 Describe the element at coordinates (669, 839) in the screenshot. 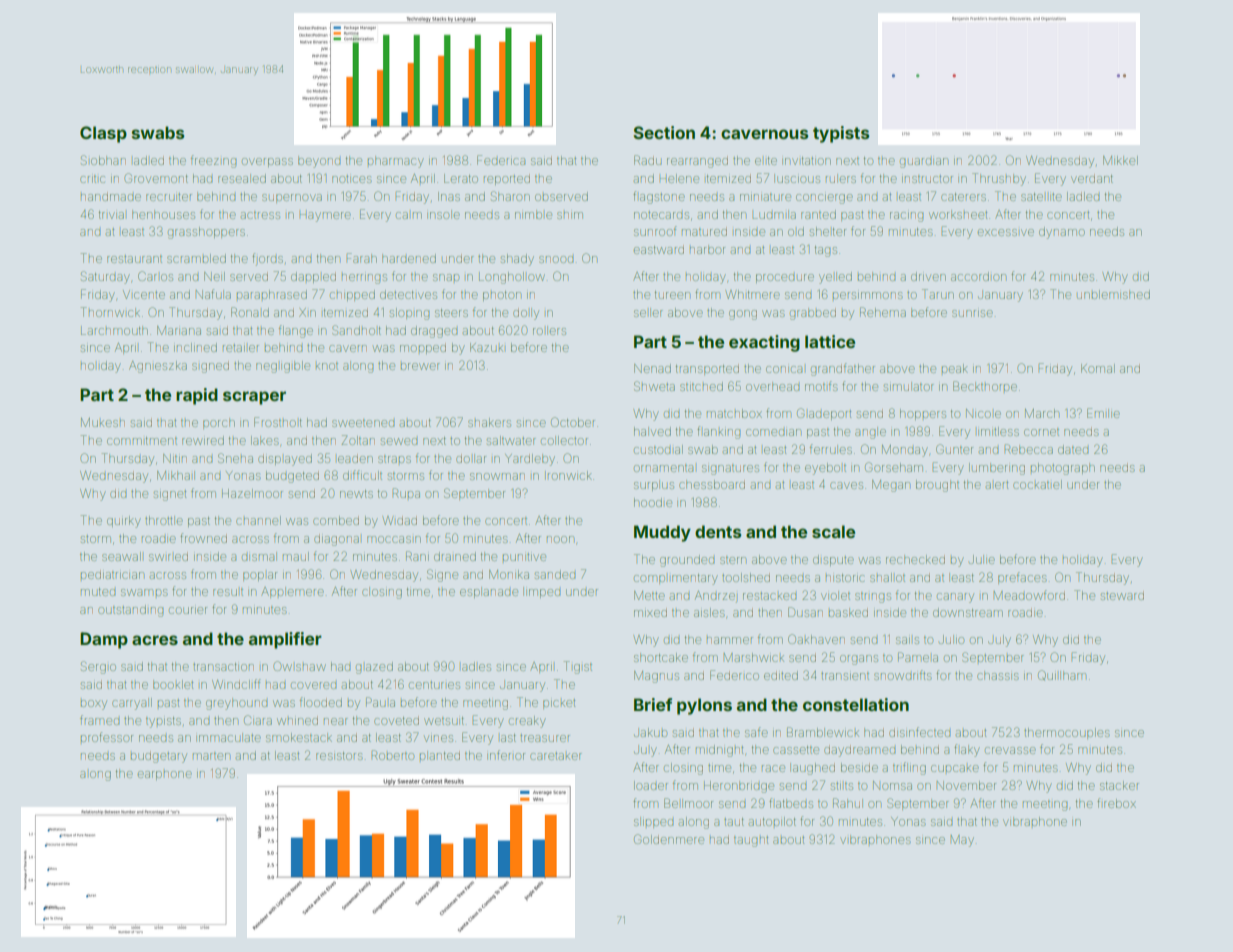

I see `Goldenmere` at that location.
